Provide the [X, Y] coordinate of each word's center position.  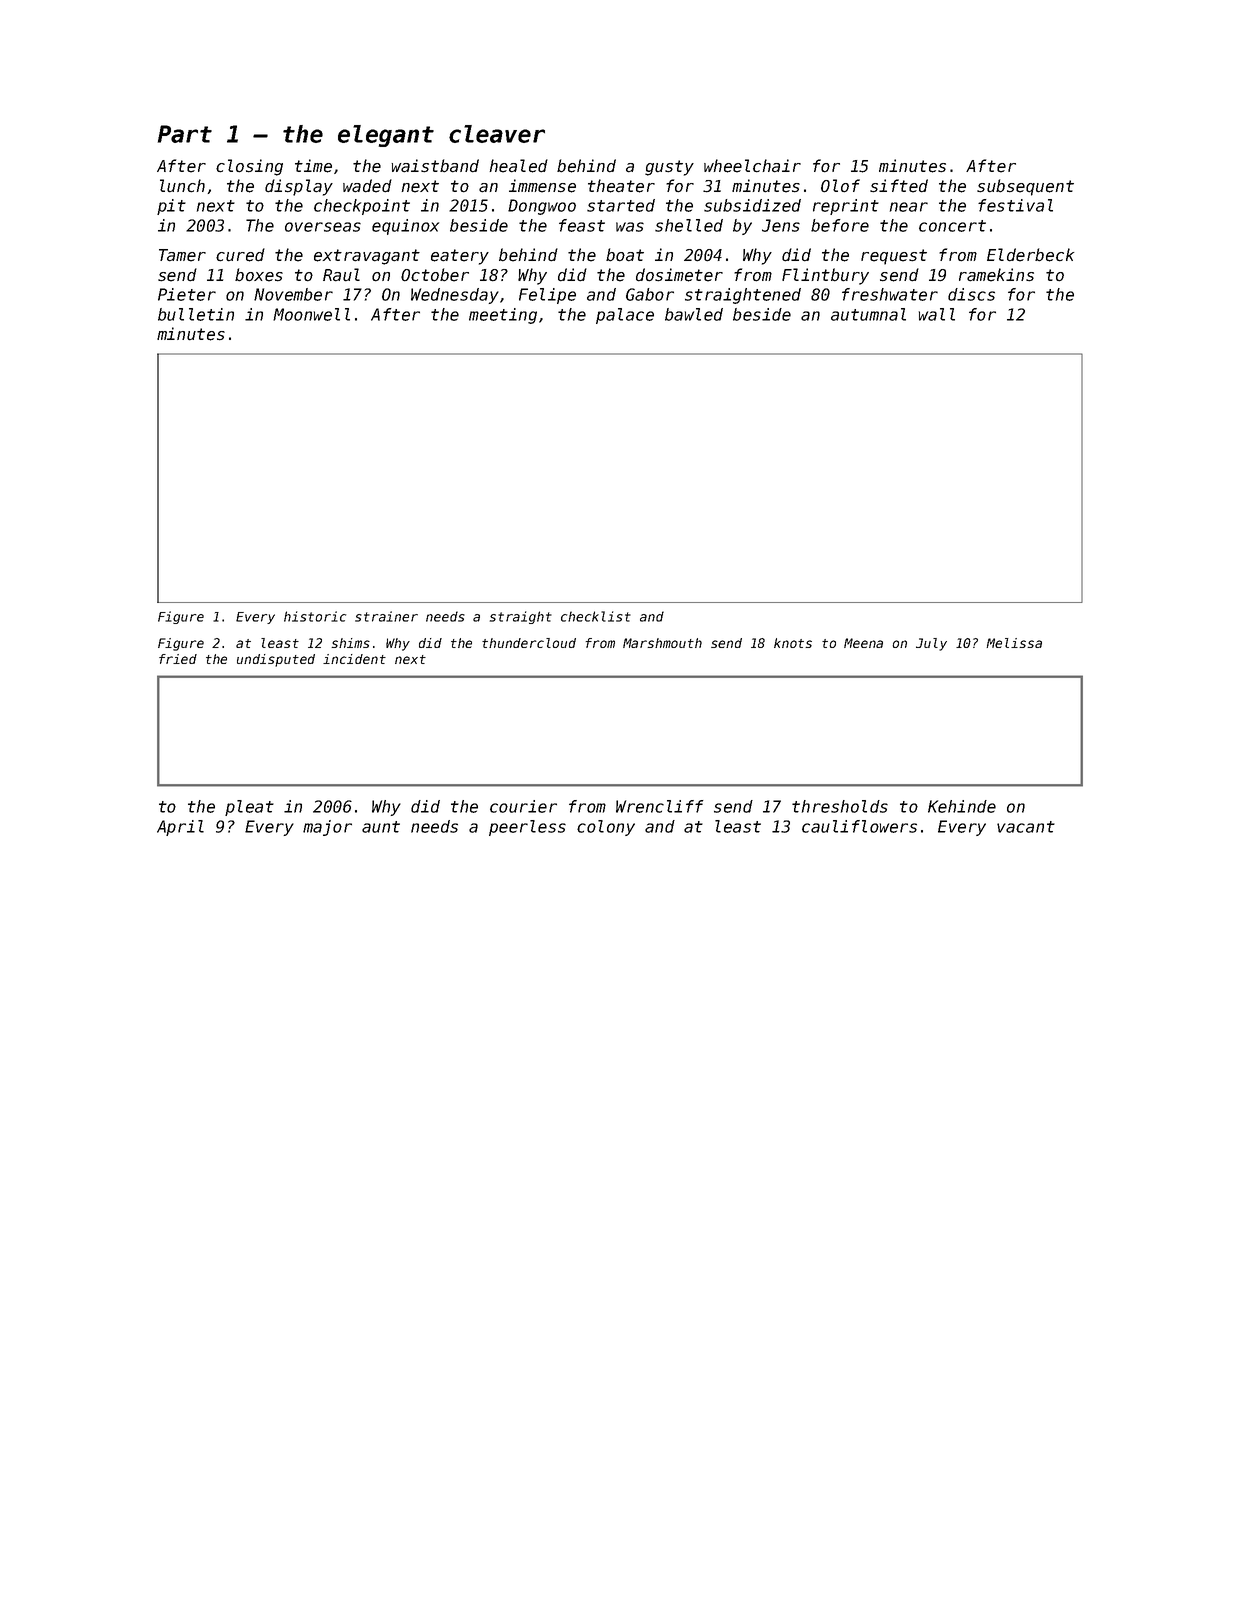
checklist [596, 616]
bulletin [196, 314]
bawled [694, 314]
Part [185, 134]
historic [315, 616]
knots [793, 643]
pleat [249, 808]
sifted [899, 186]
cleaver [497, 134]
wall [937, 314]
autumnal [868, 314]
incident [354, 659]
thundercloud [529, 643]
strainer [386, 616]
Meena [863, 643]
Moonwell [311, 314]
